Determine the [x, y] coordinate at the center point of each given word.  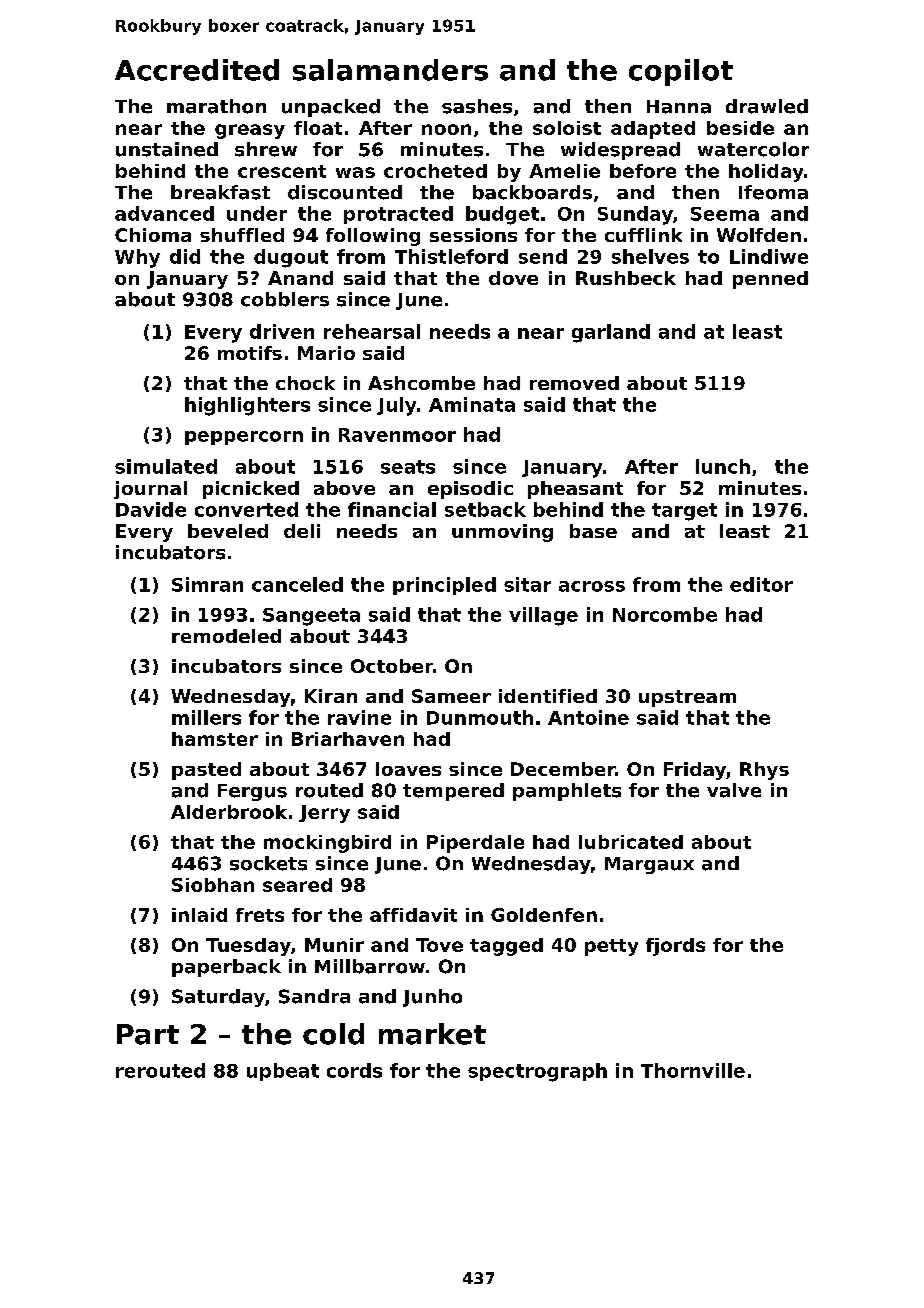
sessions [473, 235]
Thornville [693, 1070]
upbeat [283, 1072]
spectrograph [537, 1072]
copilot [681, 72]
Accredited [197, 70]
